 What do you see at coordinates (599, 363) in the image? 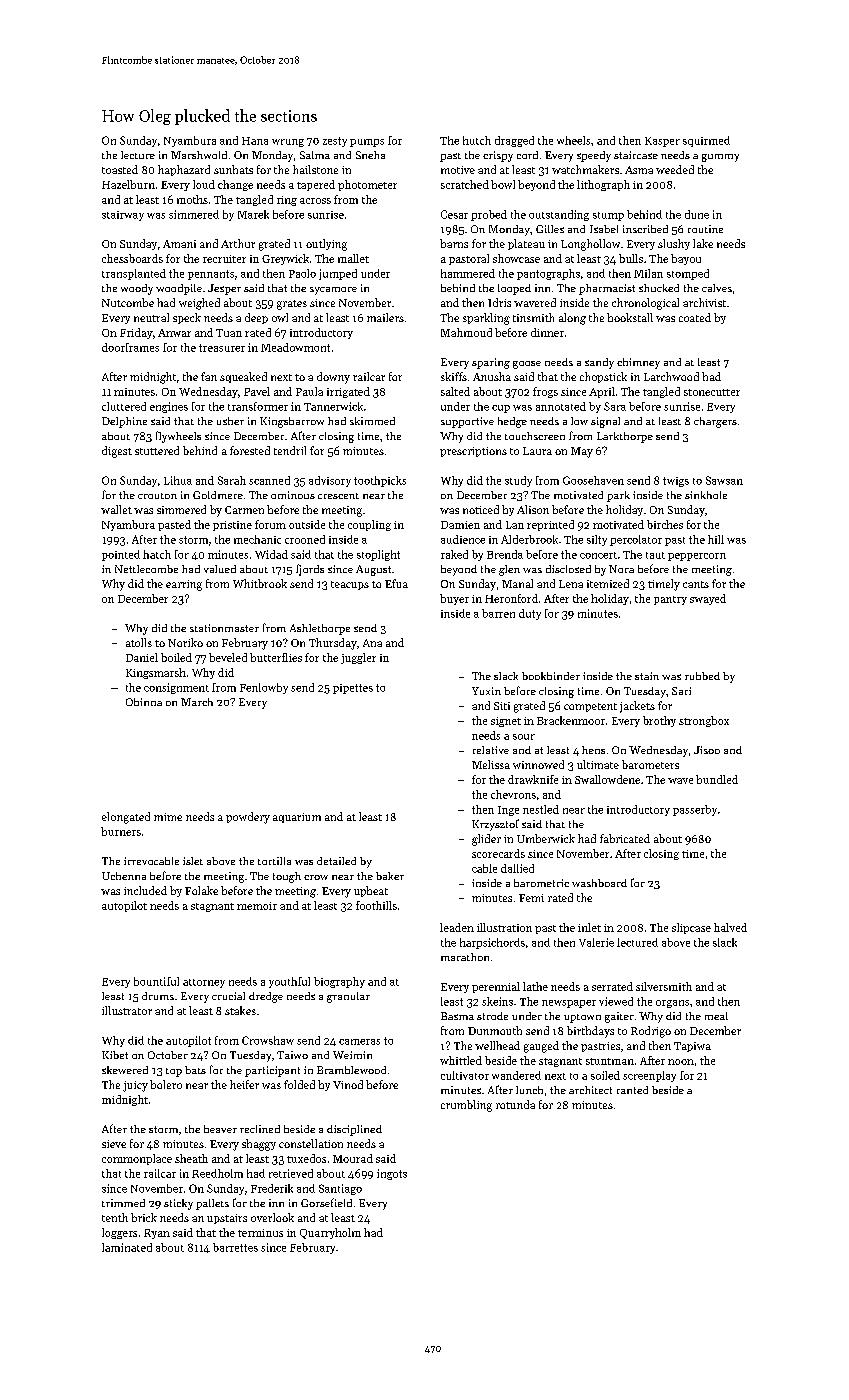
I see `sandy` at bounding box center [599, 363].
